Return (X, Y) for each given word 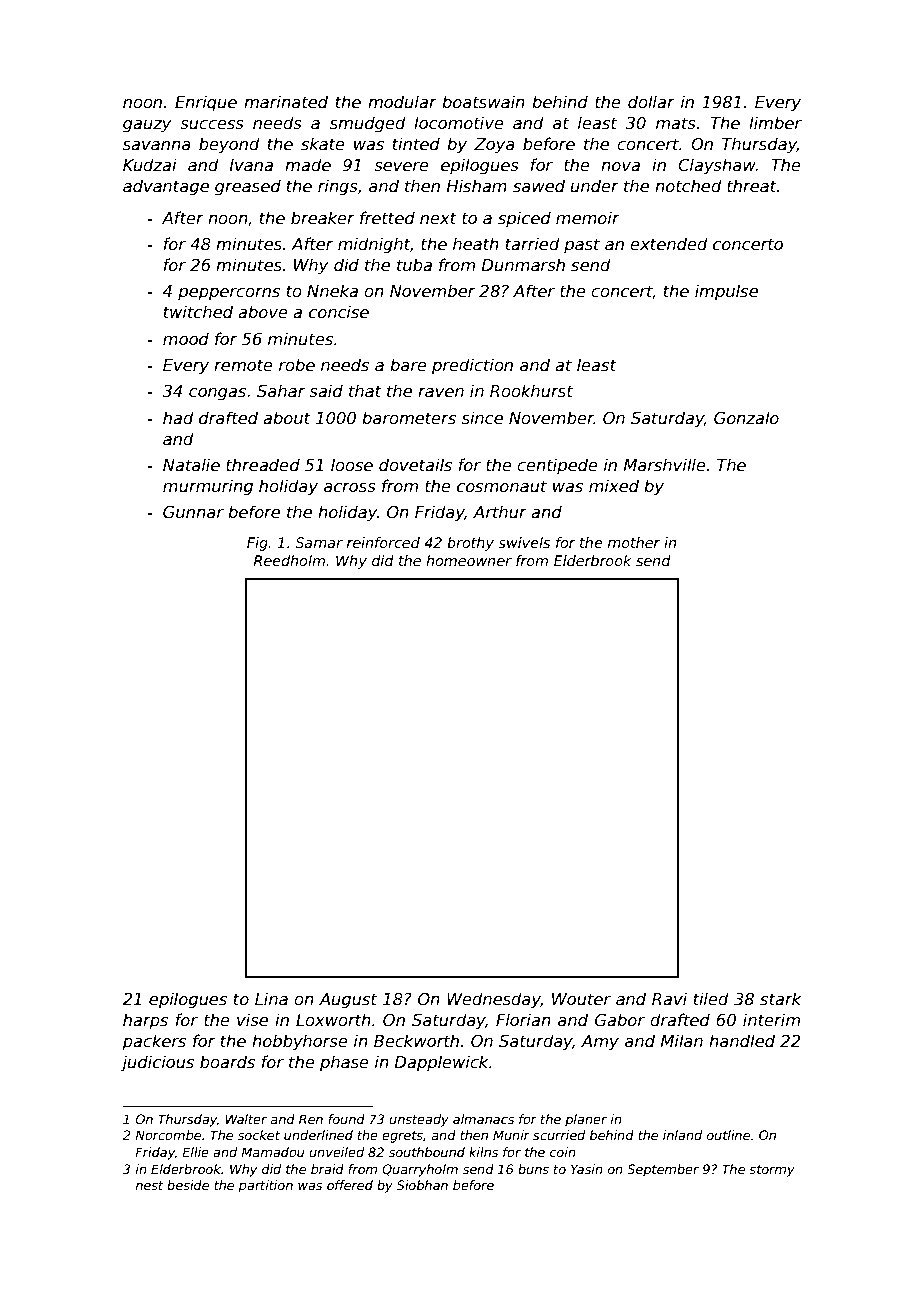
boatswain (483, 101)
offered (350, 1185)
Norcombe (168, 1135)
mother (634, 542)
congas (217, 394)
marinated (286, 102)
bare (408, 365)
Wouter (581, 999)
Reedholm (289, 560)
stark (780, 999)
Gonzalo (746, 418)
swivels (524, 542)
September (663, 1170)
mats (676, 123)
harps (145, 1021)
